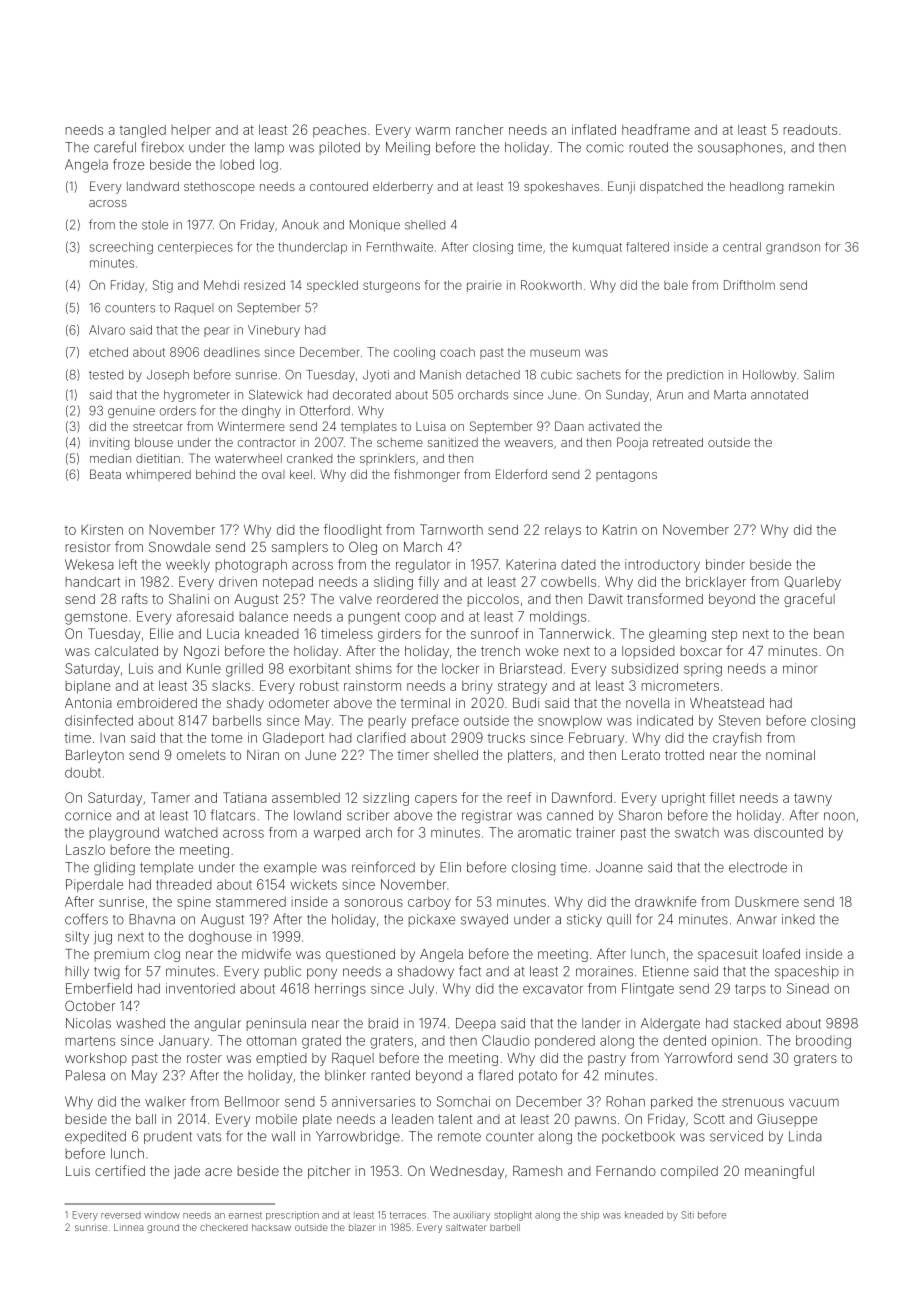 The width and height of the screenshot is (924, 1308). Describe the element at coordinates (793, 248) in the screenshot. I see `grandson` at that location.
